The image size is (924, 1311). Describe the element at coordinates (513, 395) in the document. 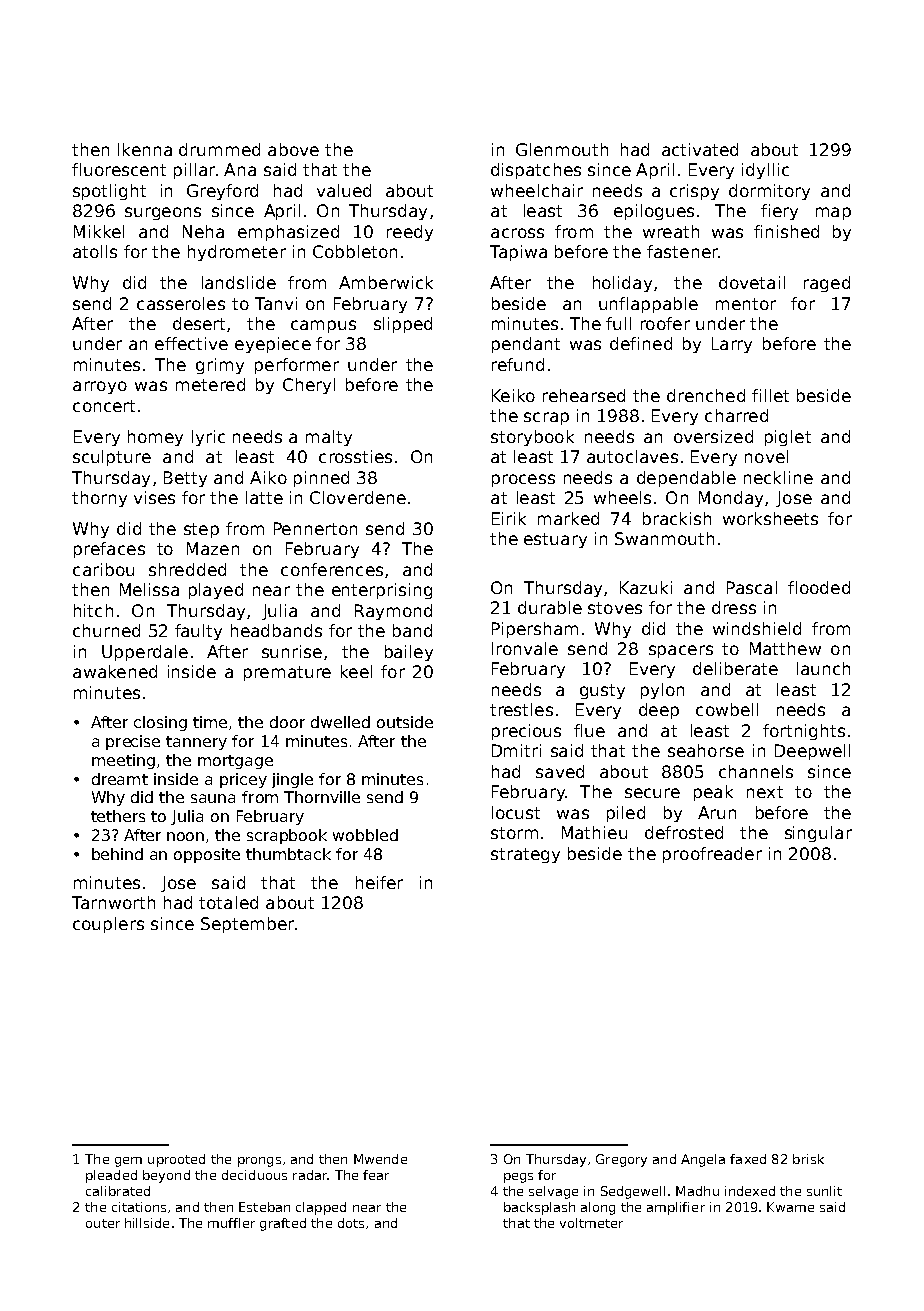

I see `Keiko` at that location.
